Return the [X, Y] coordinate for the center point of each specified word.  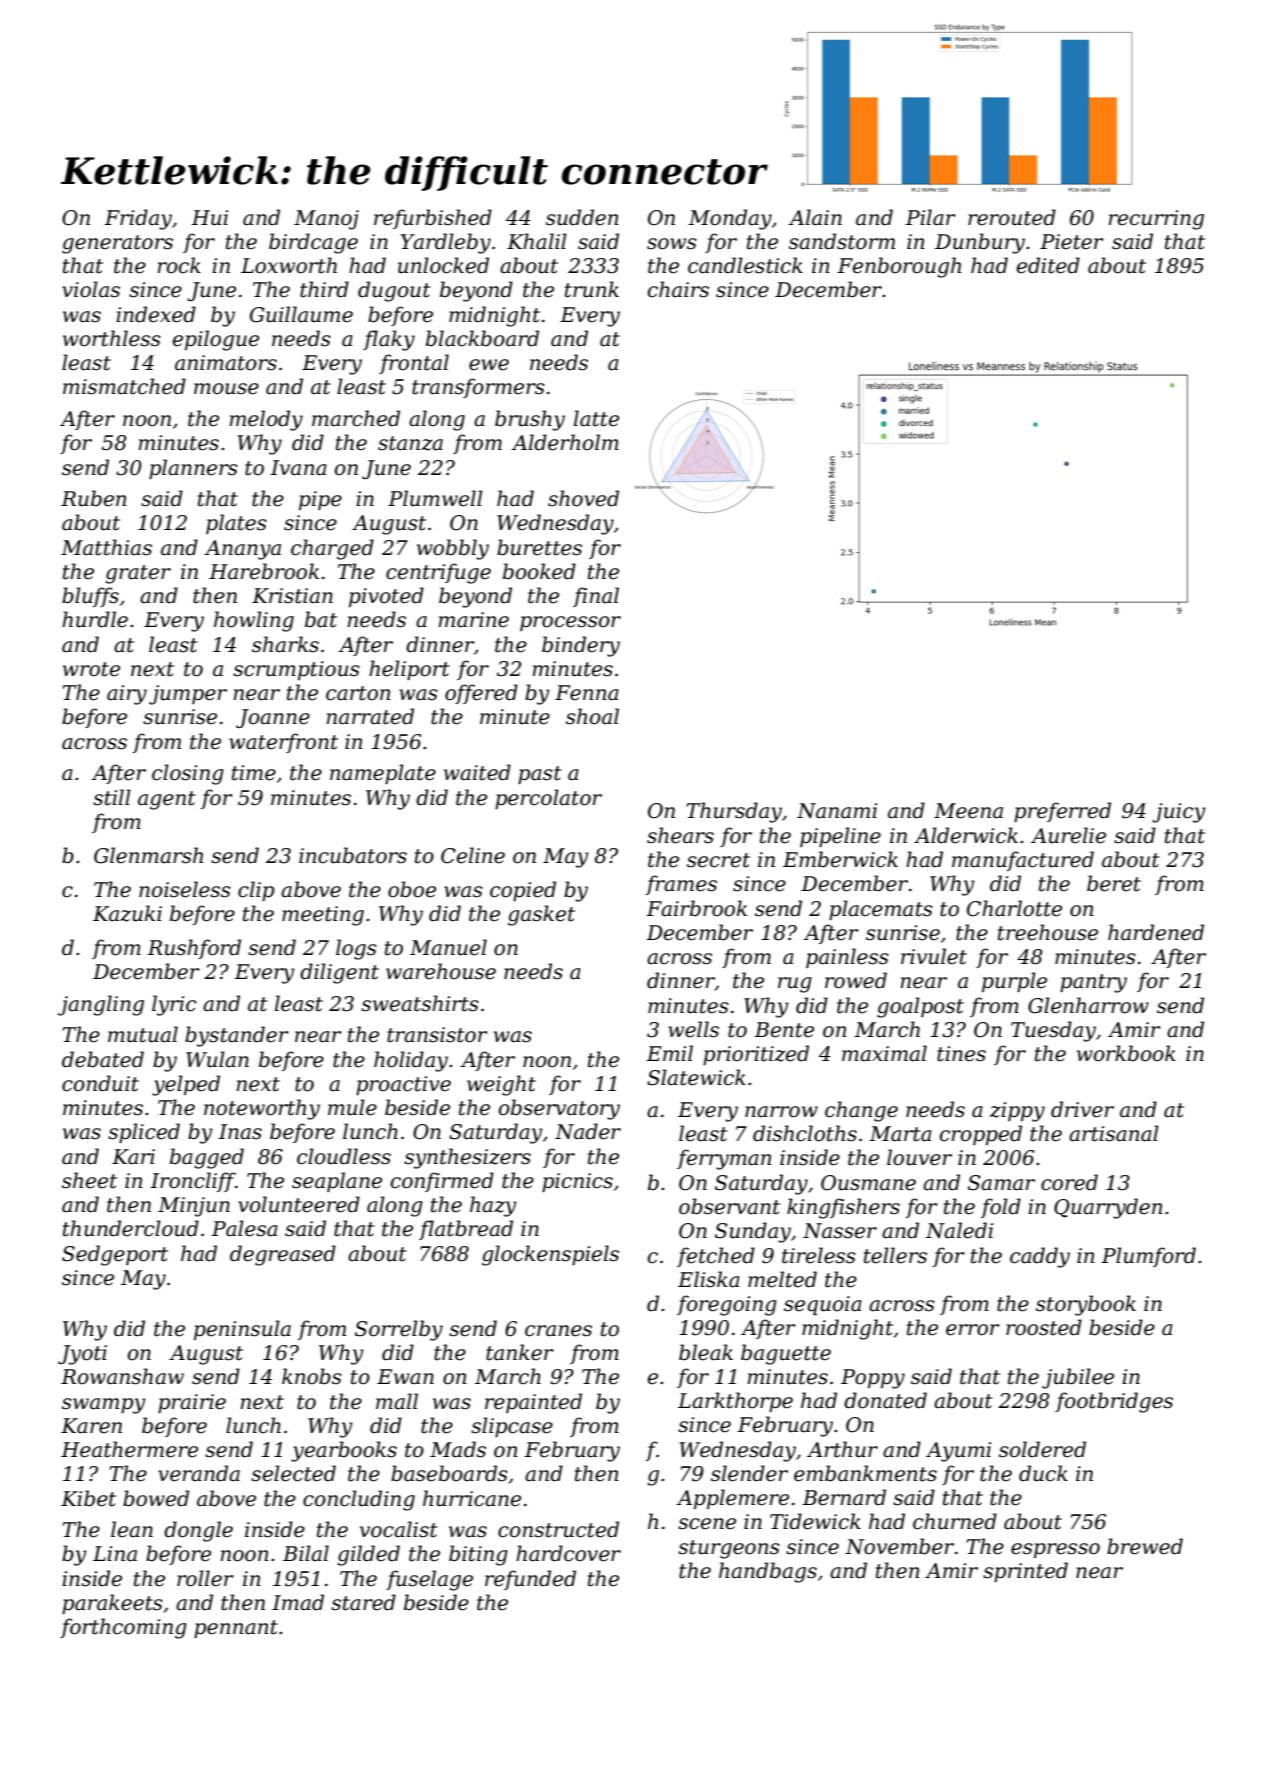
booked [539, 571]
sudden [582, 217]
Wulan [217, 1059]
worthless [112, 338]
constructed [558, 1529]
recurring [1156, 220]
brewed [1145, 1546]
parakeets [112, 1604]
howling [254, 621]
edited [1048, 265]
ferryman [724, 1159]
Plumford [1148, 1257]
